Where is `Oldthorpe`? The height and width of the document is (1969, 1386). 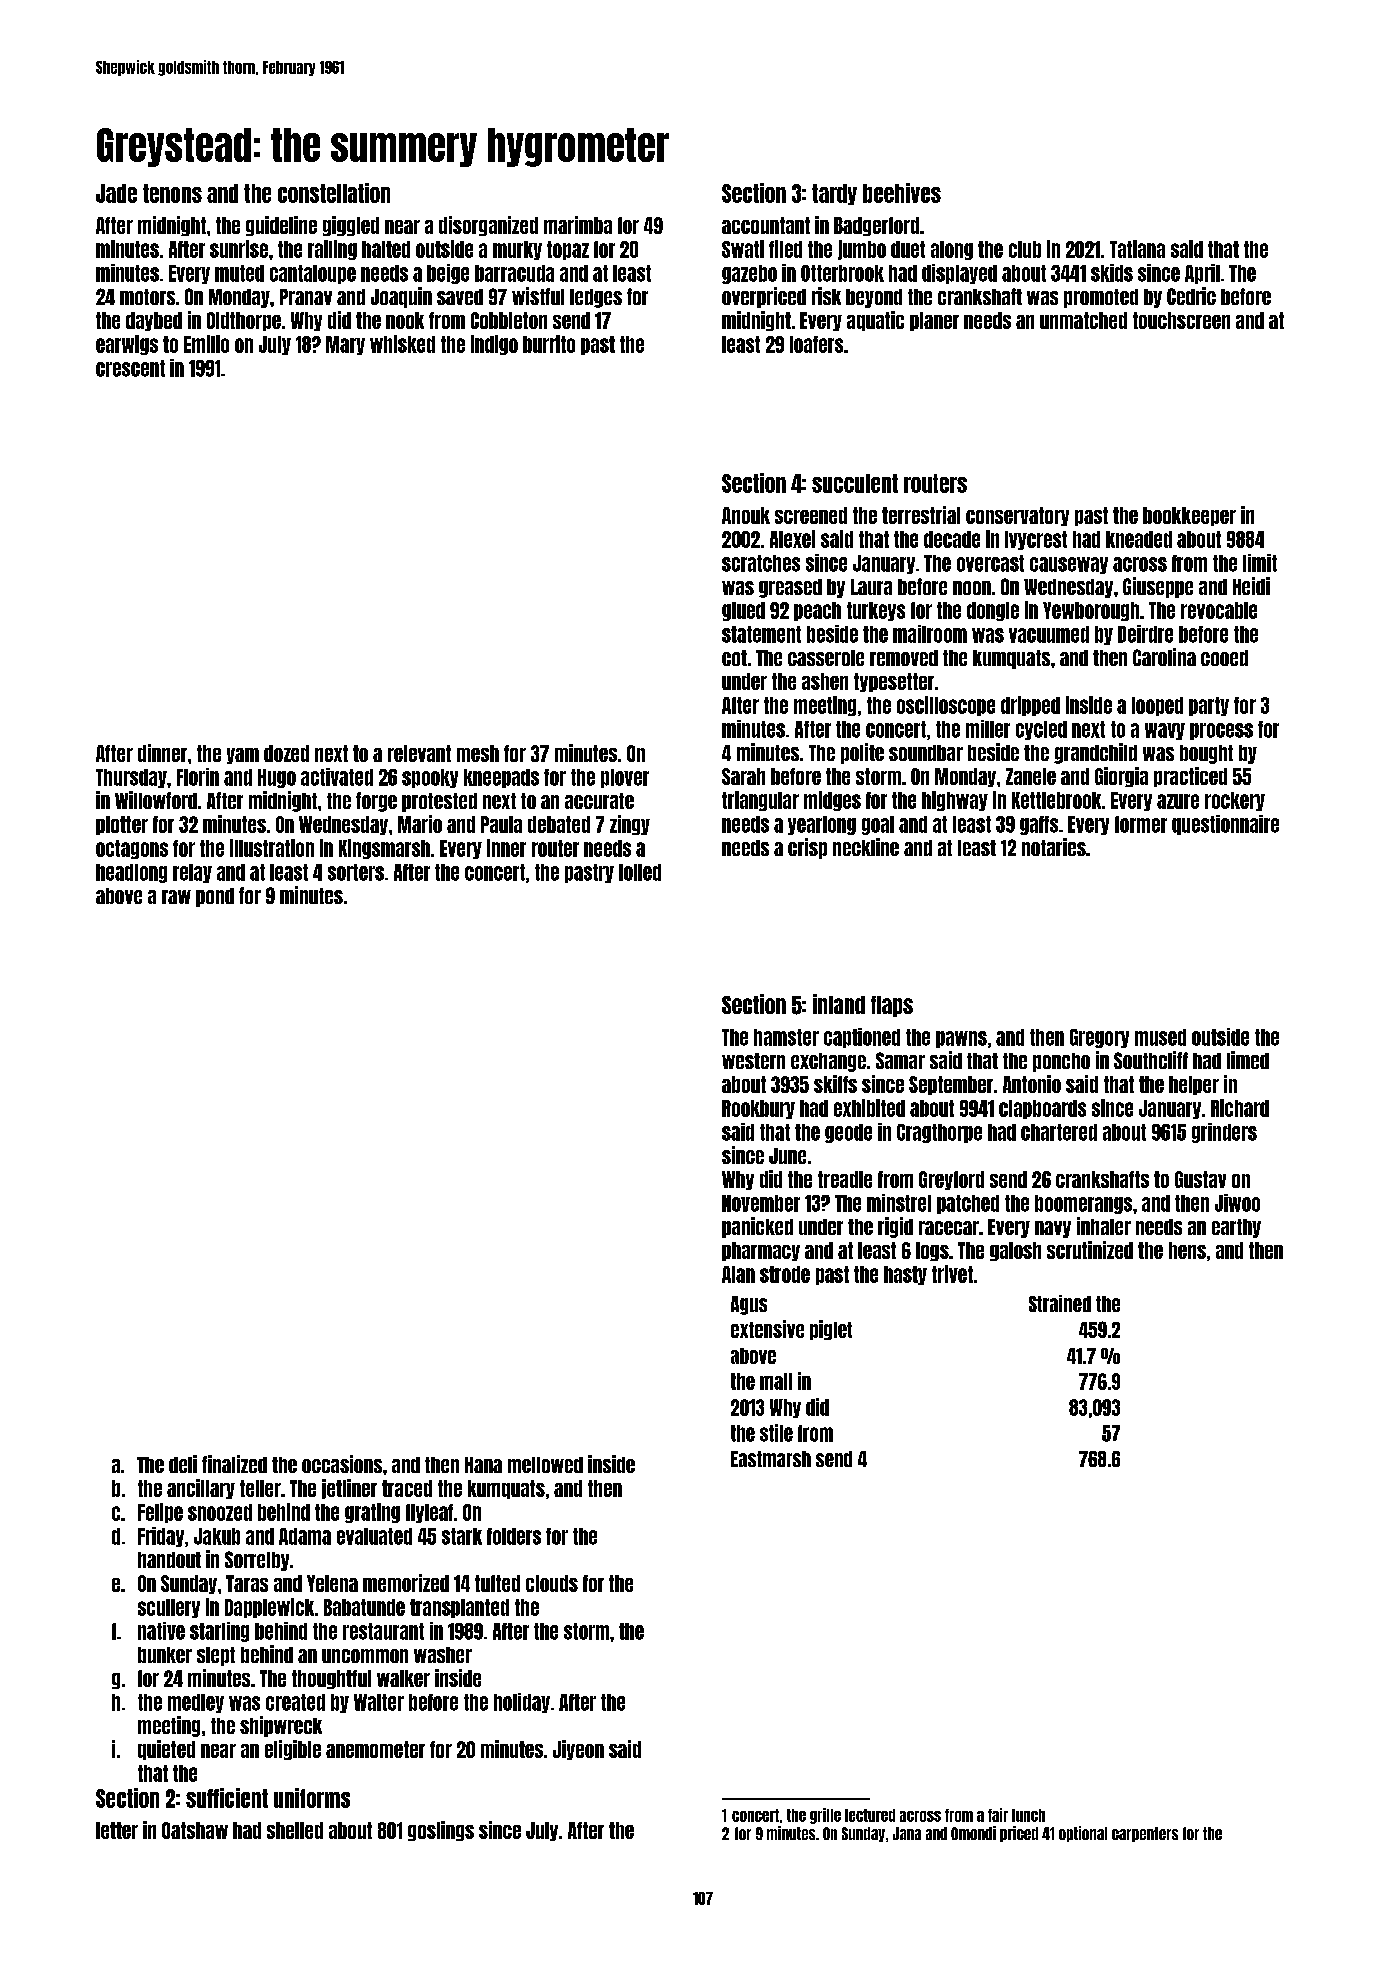
Oldthorpe is located at coordinates (244, 321).
